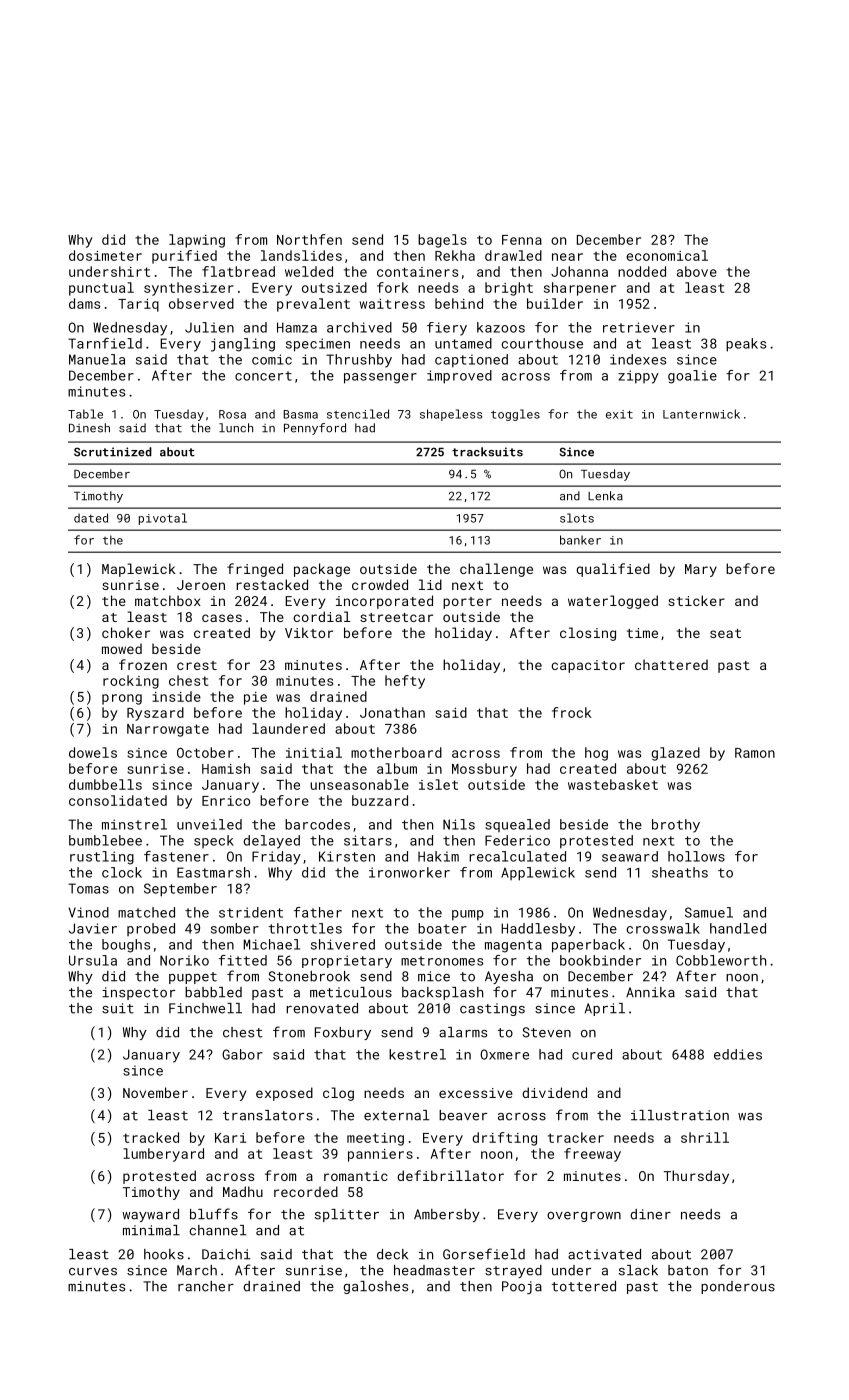  I want to click on exit, so click(619, 414).
